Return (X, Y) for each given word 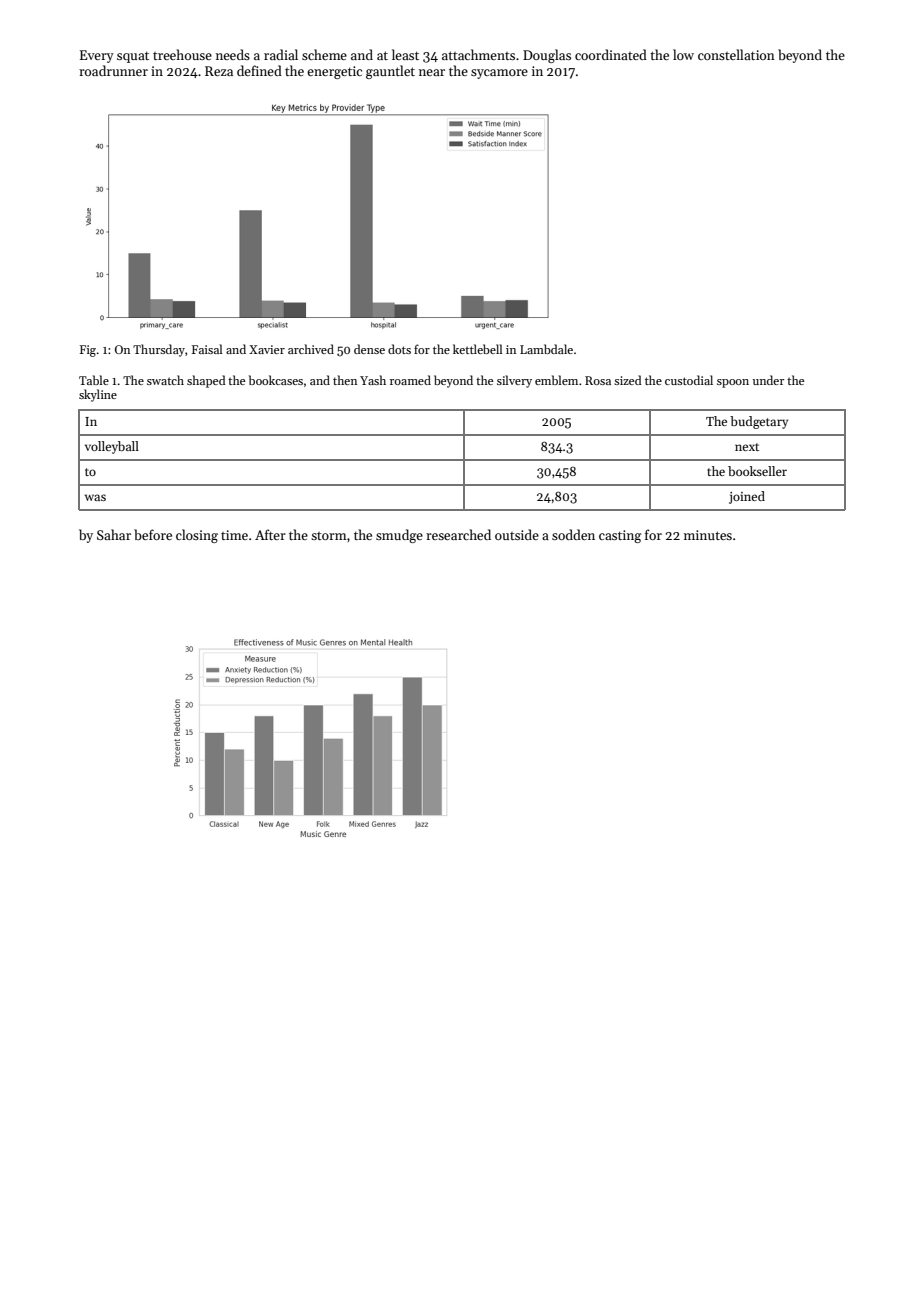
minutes (708, 535)
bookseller (757, 471)
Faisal (207, 349)
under (768, 380)
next (747, 447)
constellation (736, 54)
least (405, 54)
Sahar (114, 534)
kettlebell (478, 349)
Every (97, 56)
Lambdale (546, 349)
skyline (98, 395)
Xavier (267, 349)
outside (517, 534)
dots (399, 349)
